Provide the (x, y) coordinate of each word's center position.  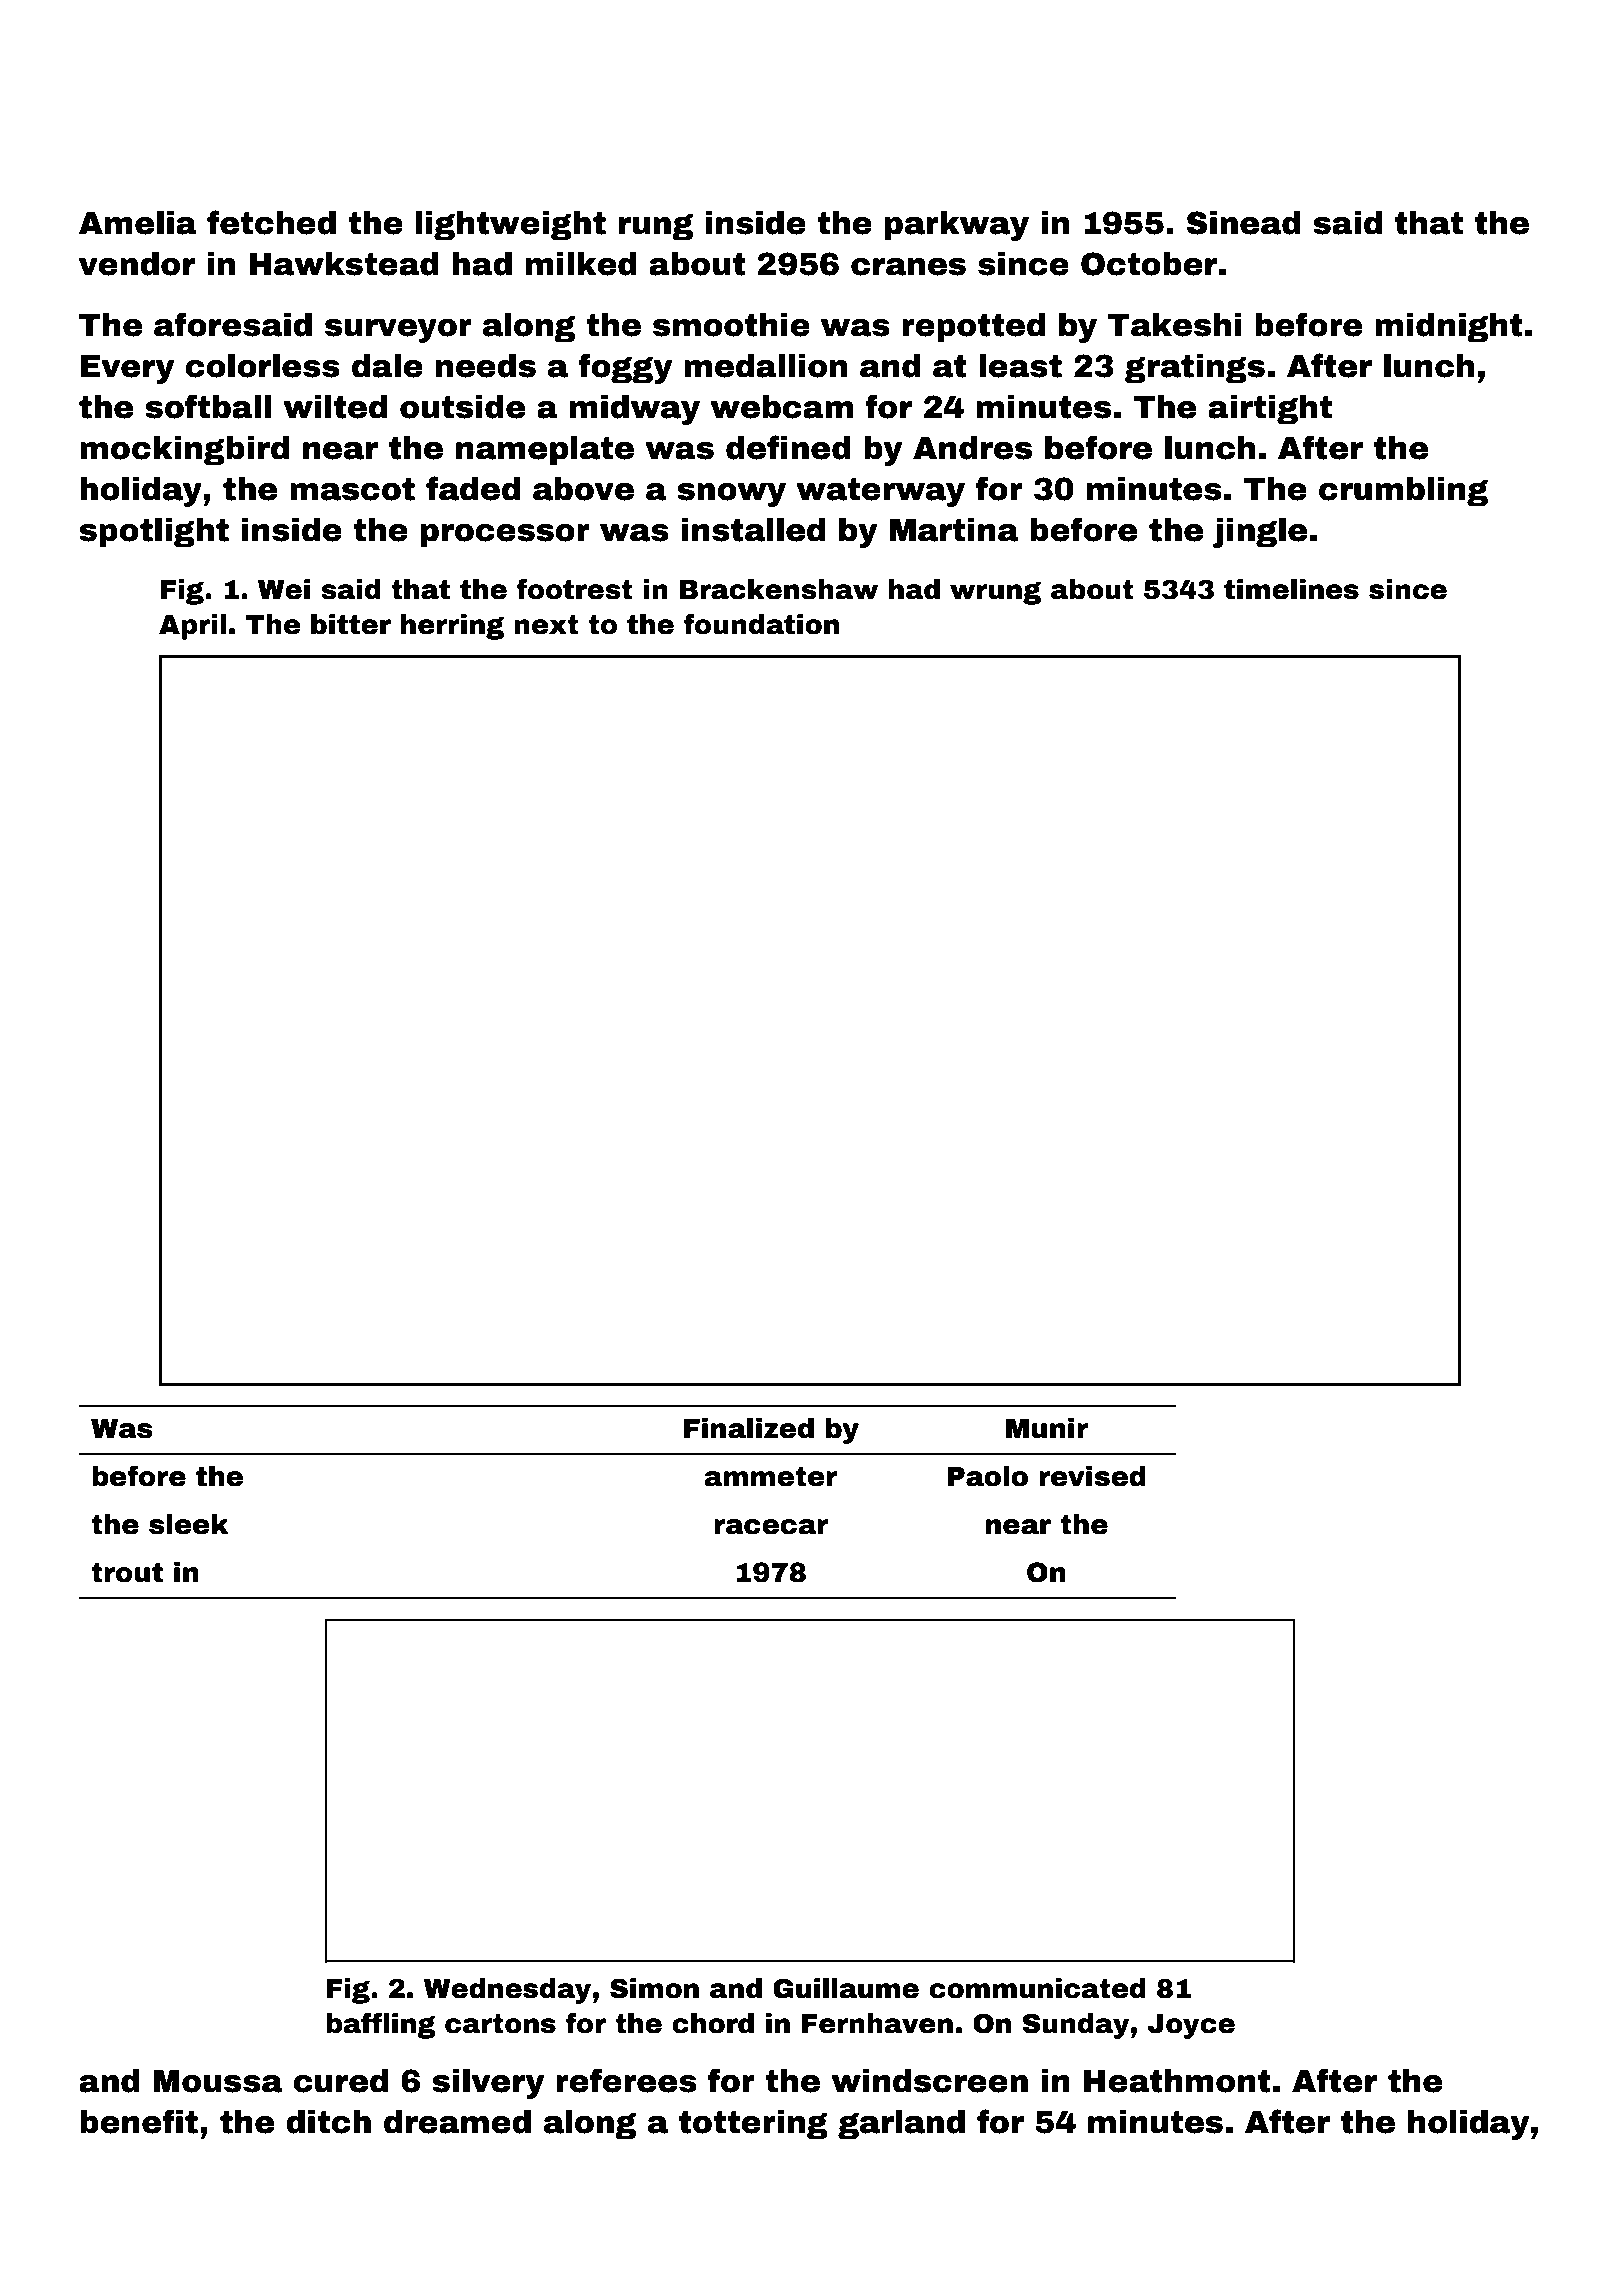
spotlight (154, 533)
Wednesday (507, 1991)
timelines (1291, 589)
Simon (654, 1988)
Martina (954, 530)
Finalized (749, 1428)
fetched (271, 222)
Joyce (1191, 2026)
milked (581, 264)
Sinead (1244, 223)
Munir (1047, 1428)
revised (1092, 1476)
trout (127, 1573)
